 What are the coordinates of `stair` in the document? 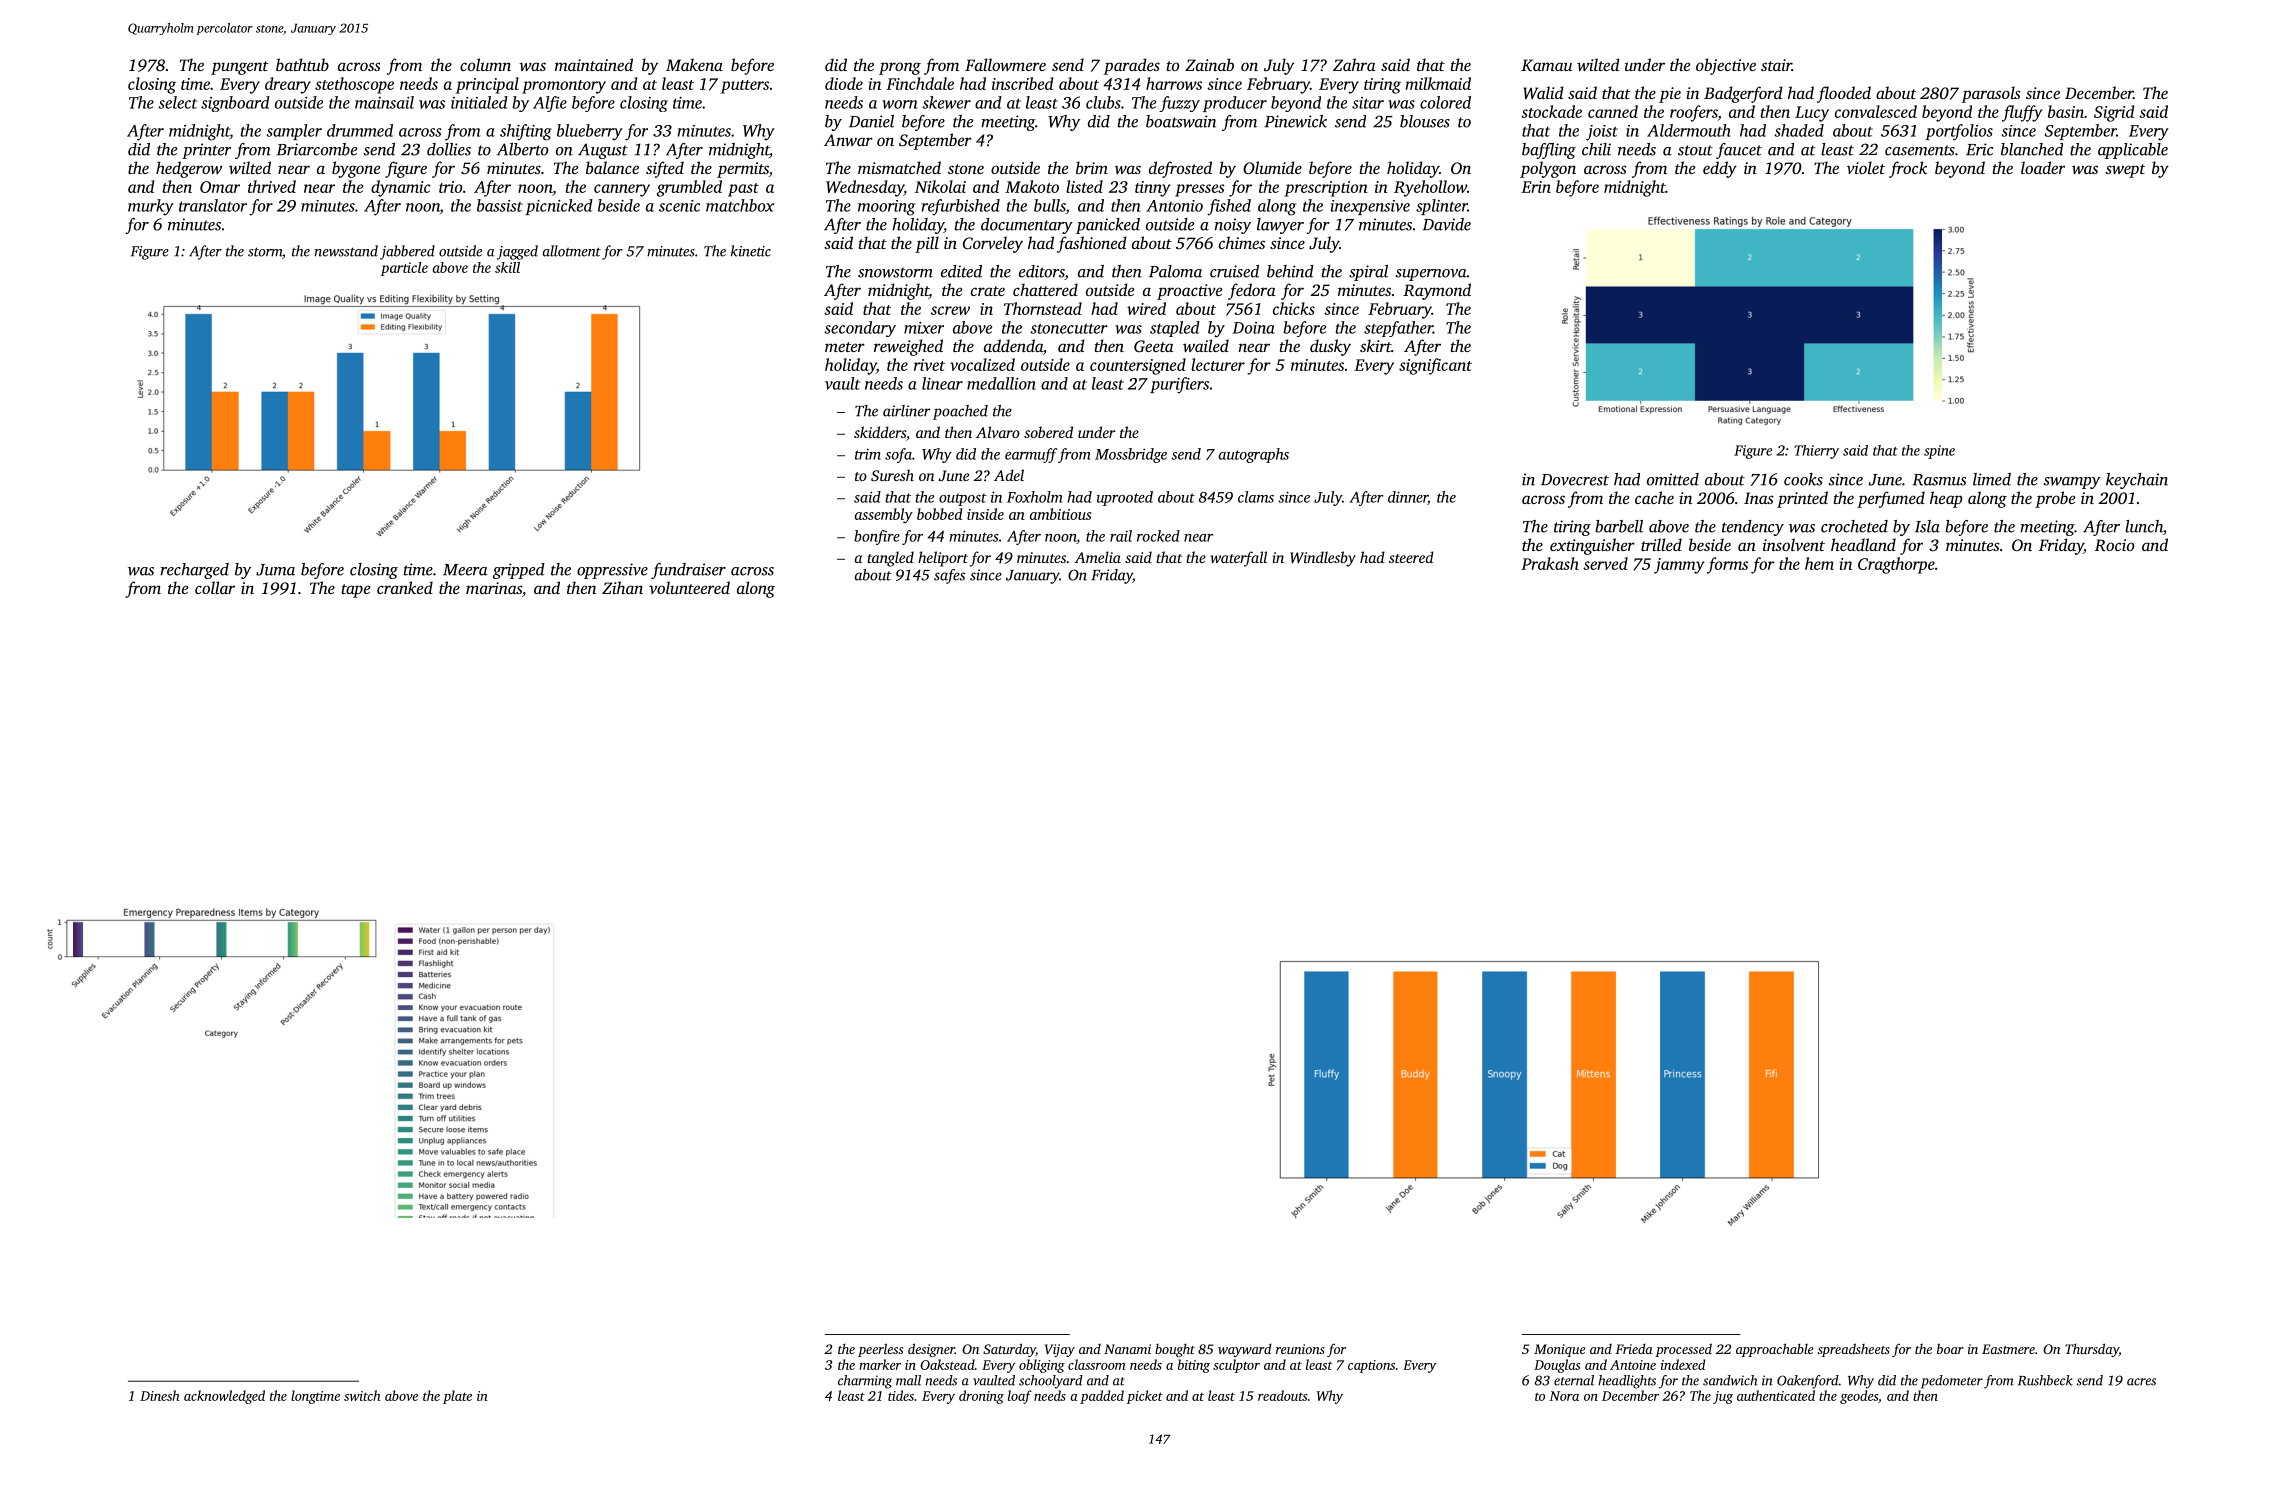 It's located at (1776, 65).
